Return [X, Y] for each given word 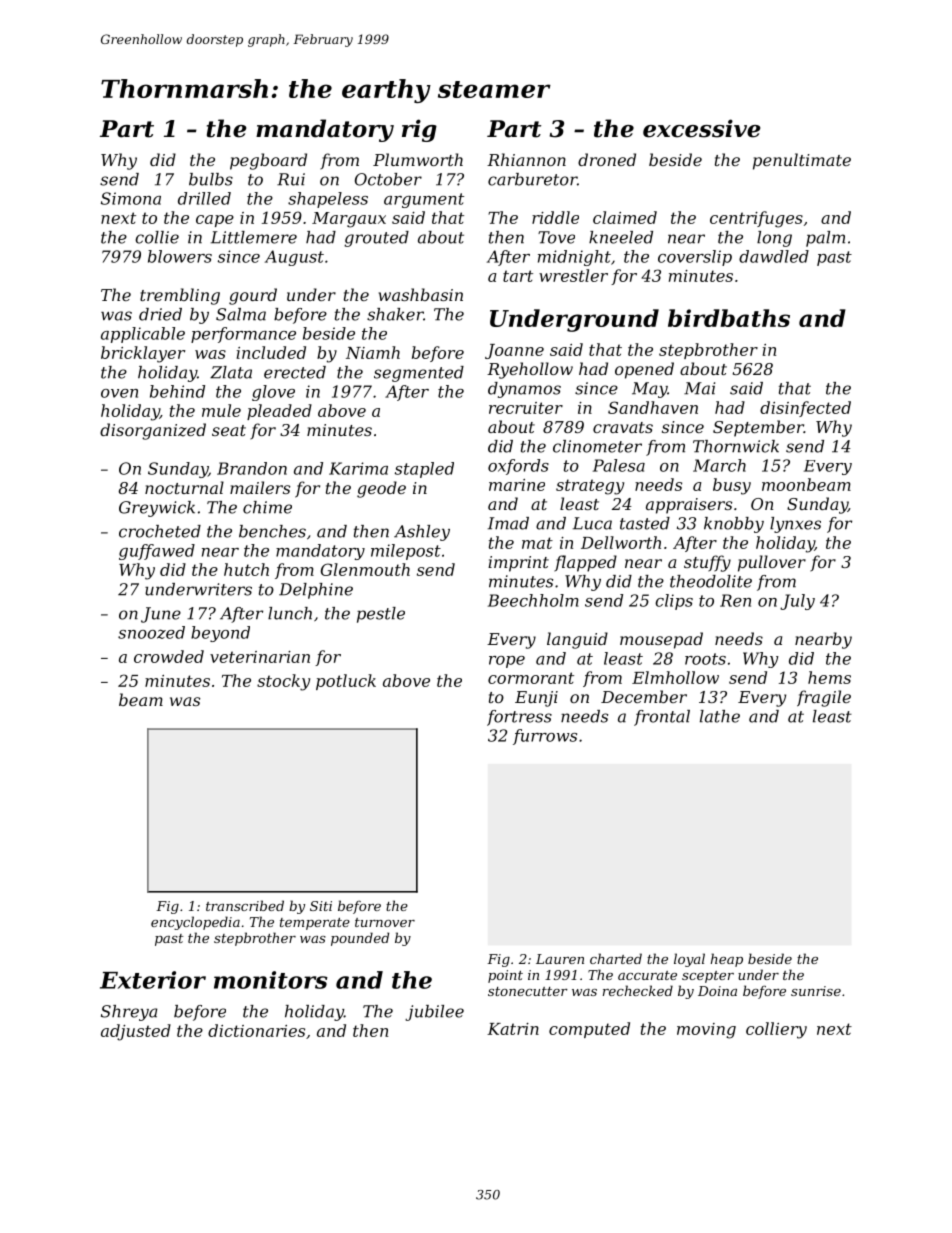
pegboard [268, 161]
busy [732, 486]
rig [419, 130]
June [161, 615]
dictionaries [256, 1030]
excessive [701, 128]
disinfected [805, 409]
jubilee [434, 1013]
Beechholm [533, 600]
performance [243, 335]
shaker [395, 314]
